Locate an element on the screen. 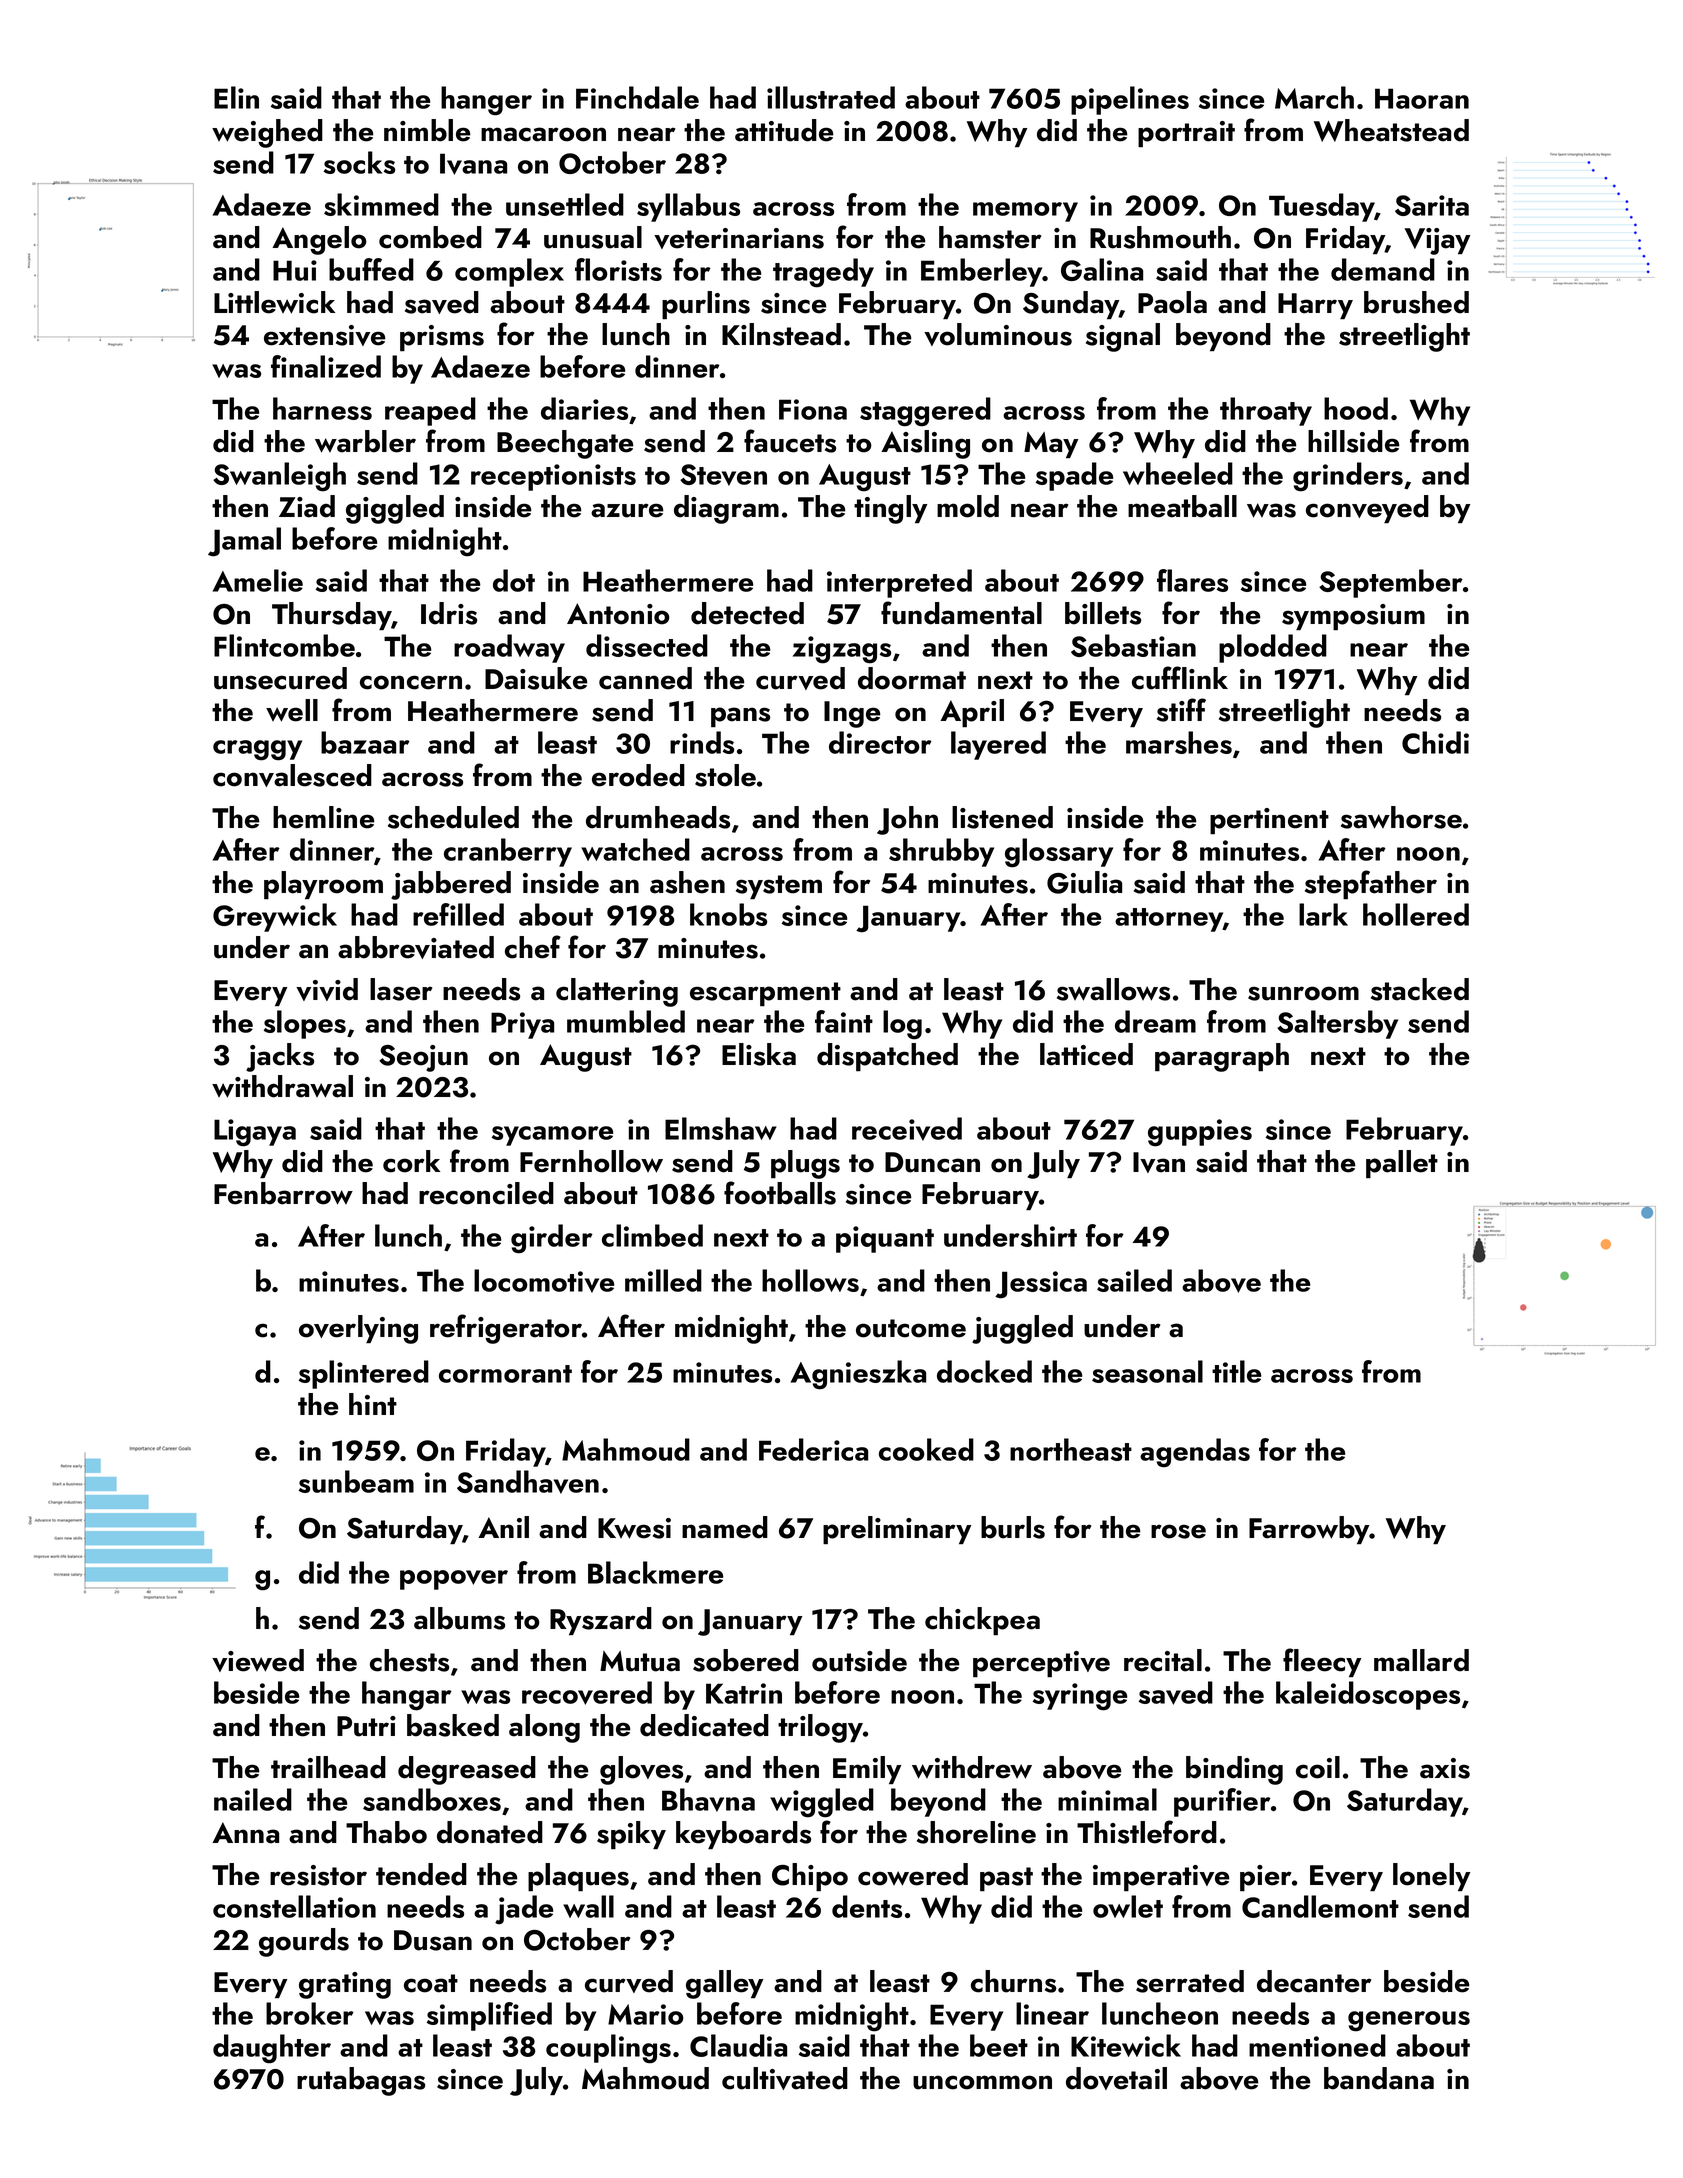 Image resolution: width=1683 pixels, height=2178 pixels. attorney is located at coordinates (1169, 920).
